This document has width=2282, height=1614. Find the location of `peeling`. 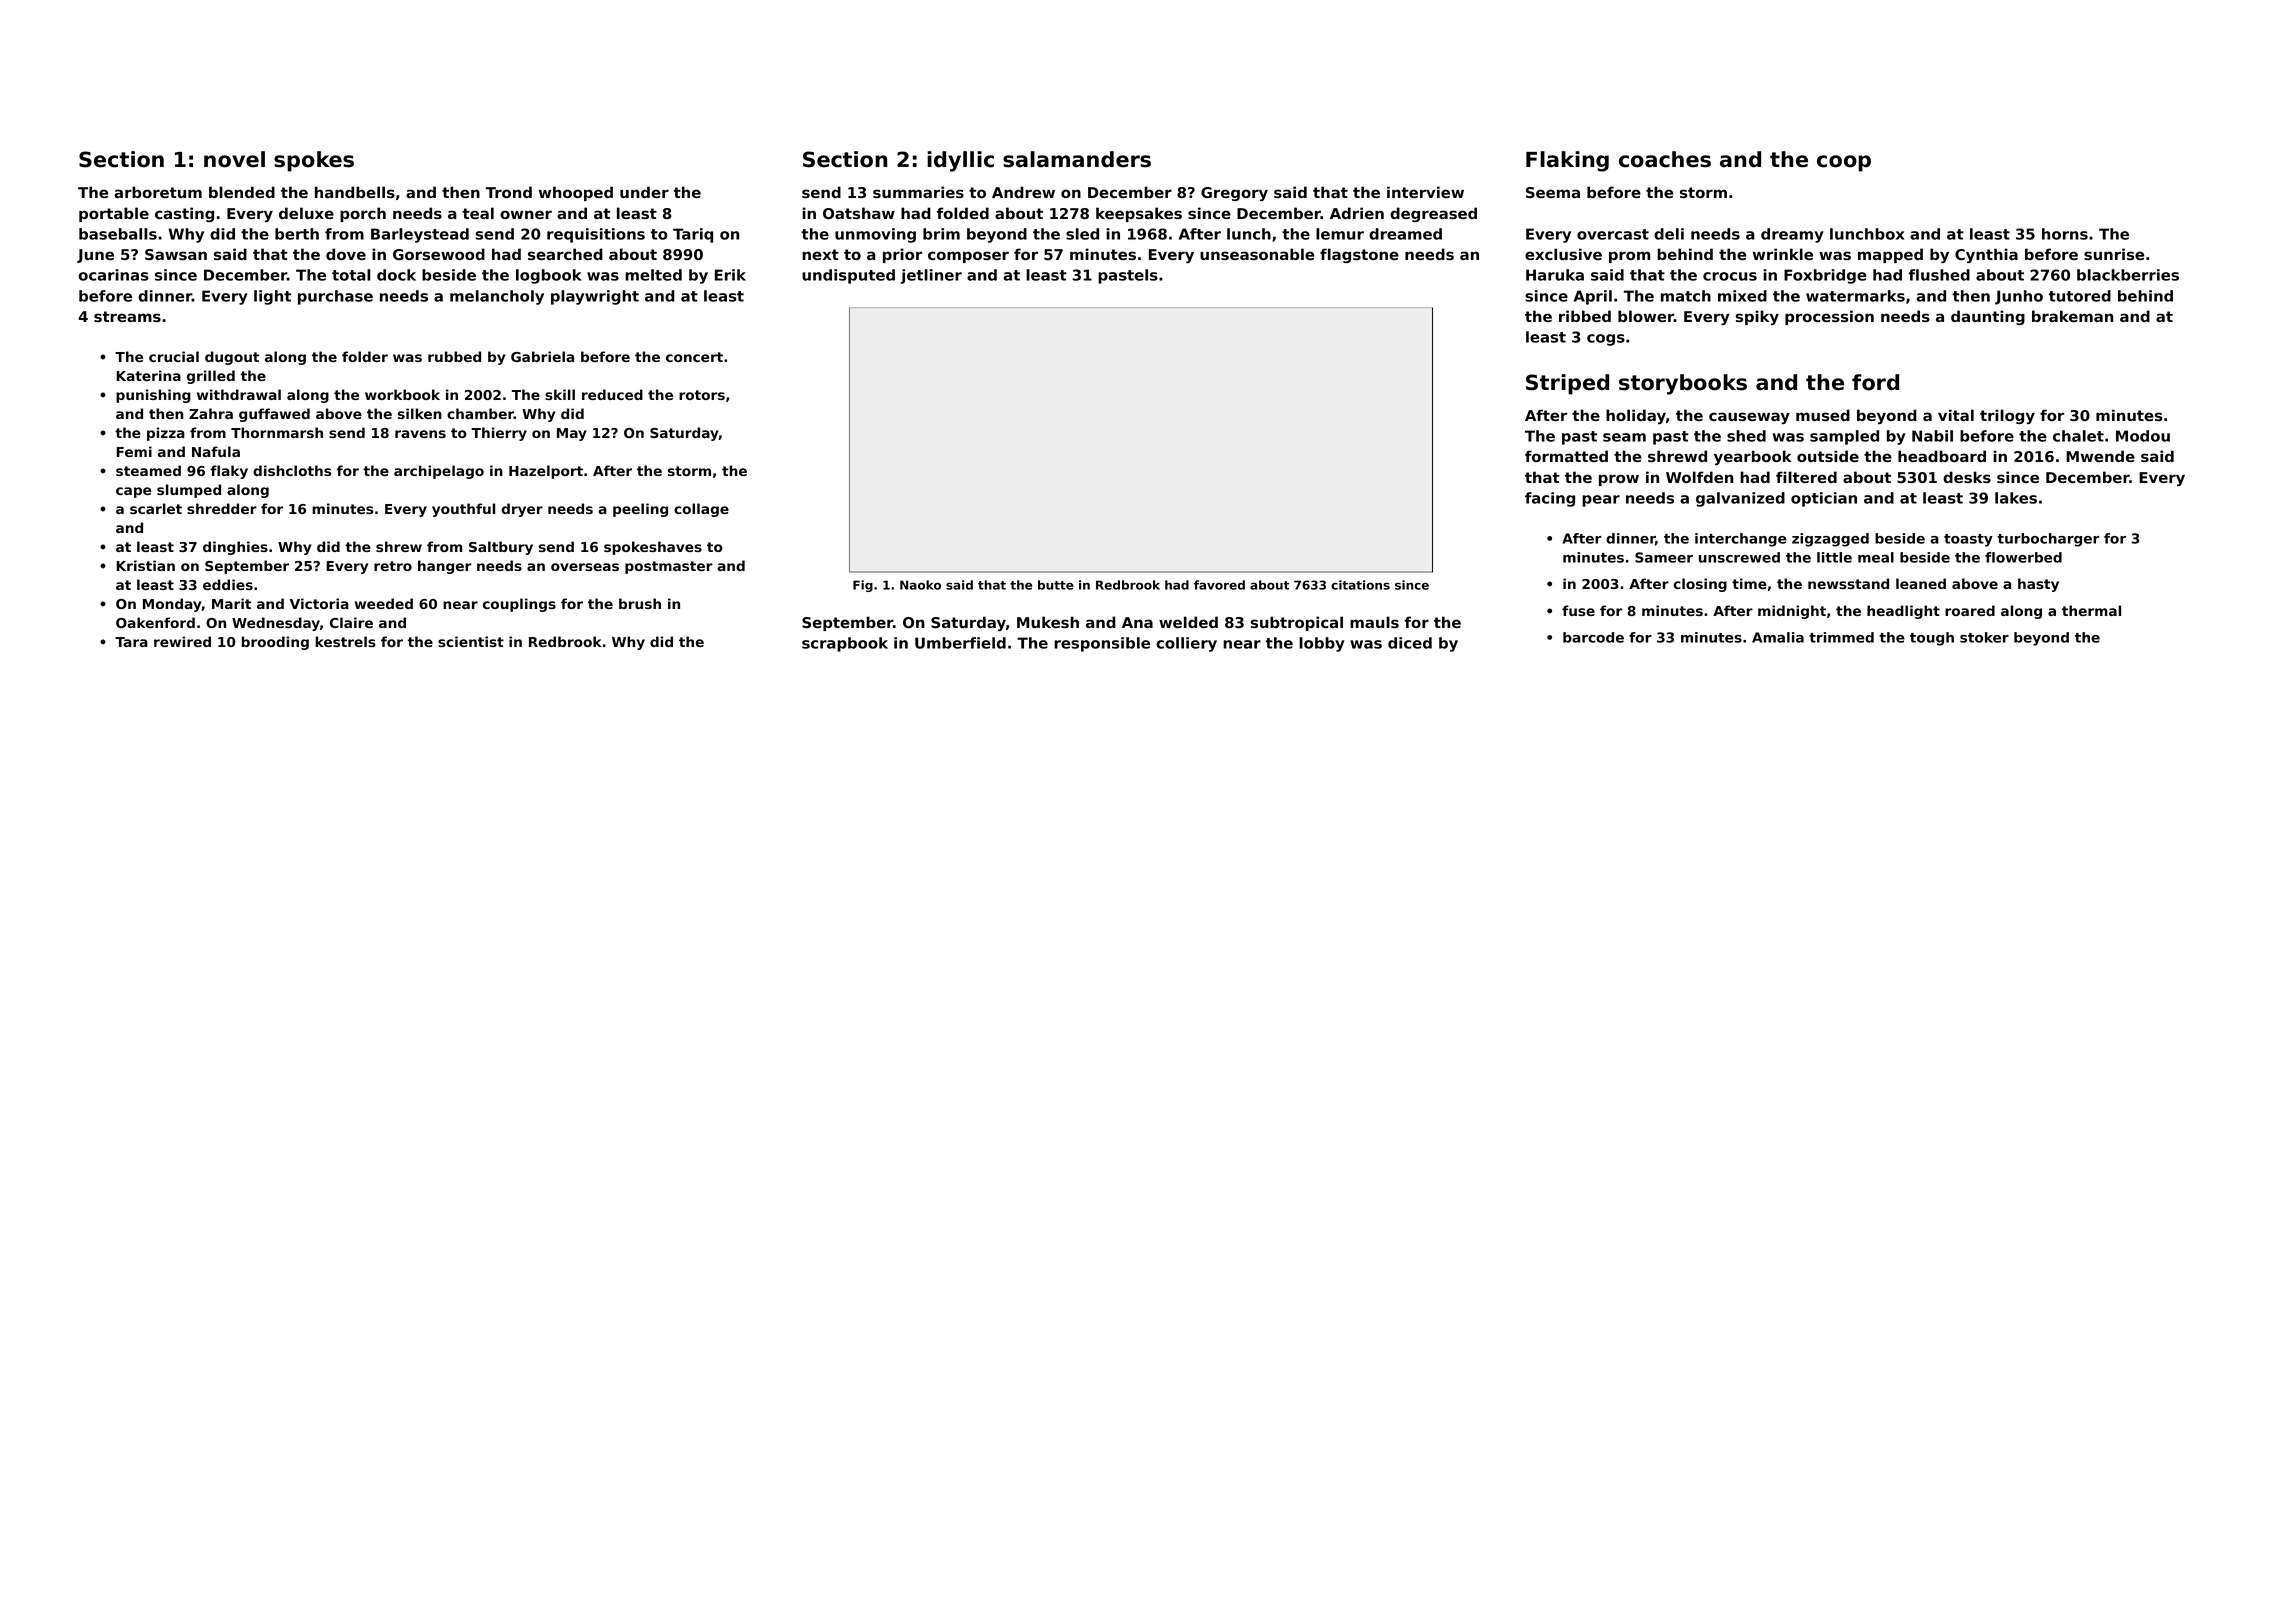

peeling is located at coordinates (640, 510).
